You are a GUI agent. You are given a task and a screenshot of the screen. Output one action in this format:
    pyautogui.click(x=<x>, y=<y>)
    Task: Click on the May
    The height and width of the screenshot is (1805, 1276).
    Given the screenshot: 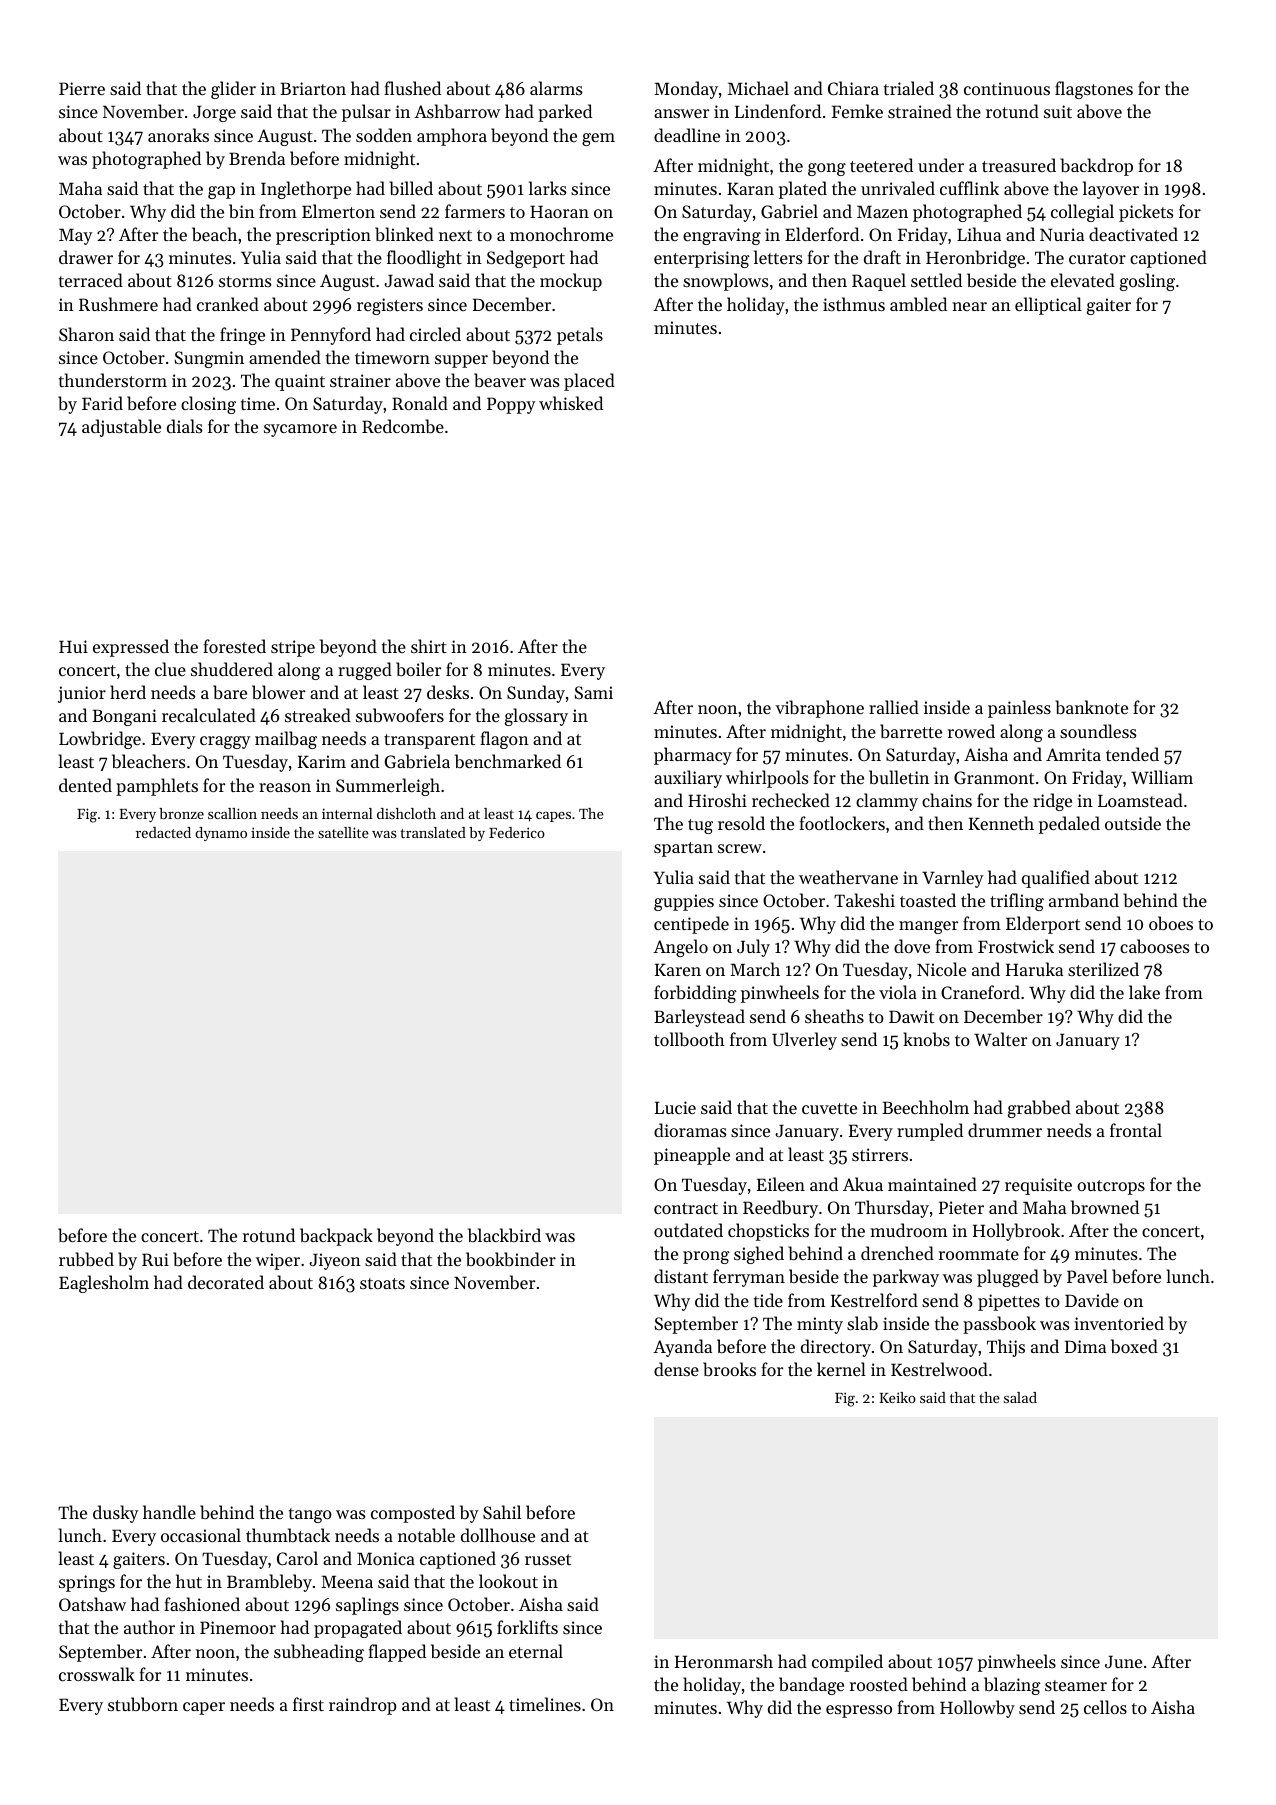 What is the action you would take?
    pyautogui.click(x=75, y=236)
